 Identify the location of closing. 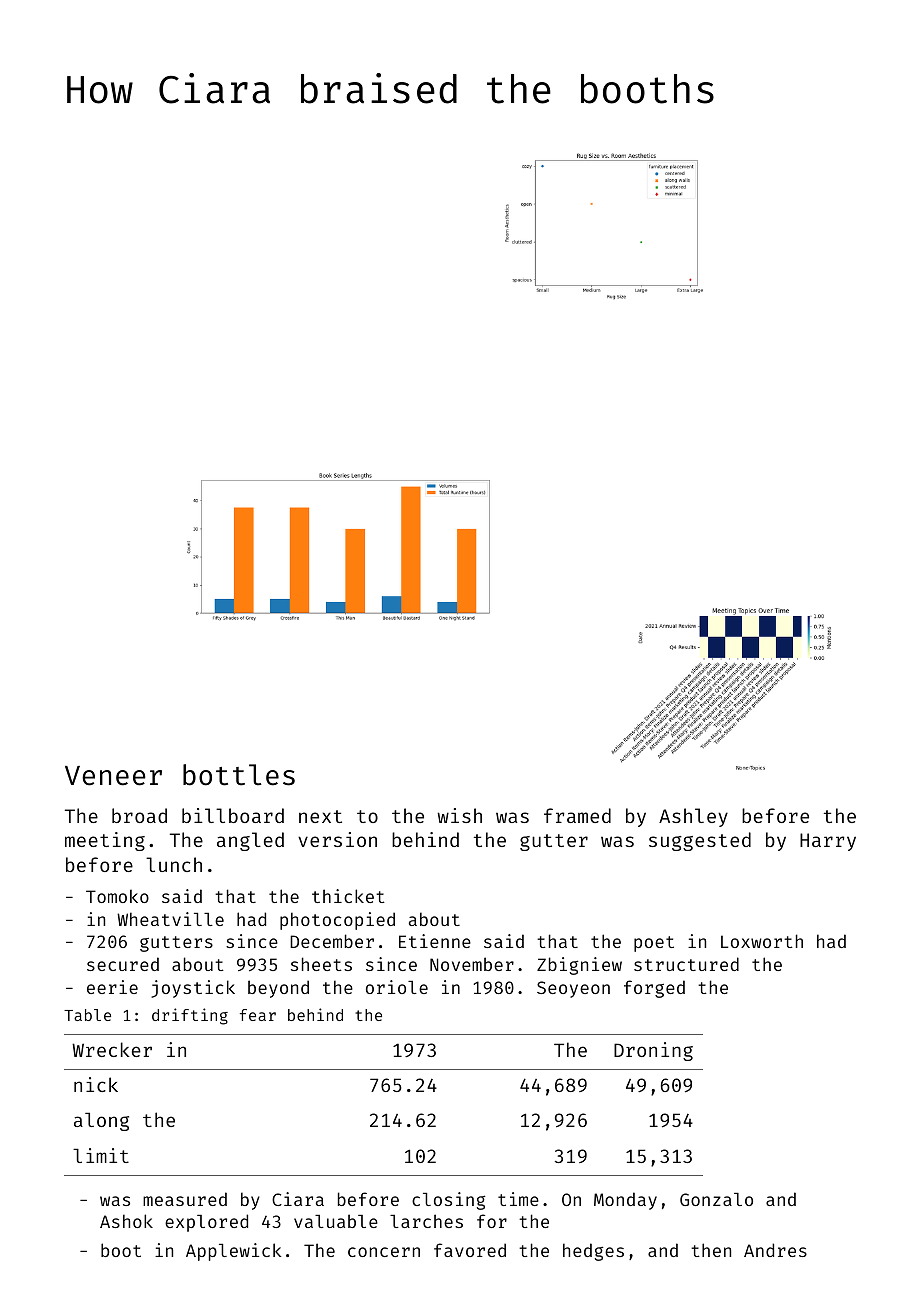
(448, 1201).
